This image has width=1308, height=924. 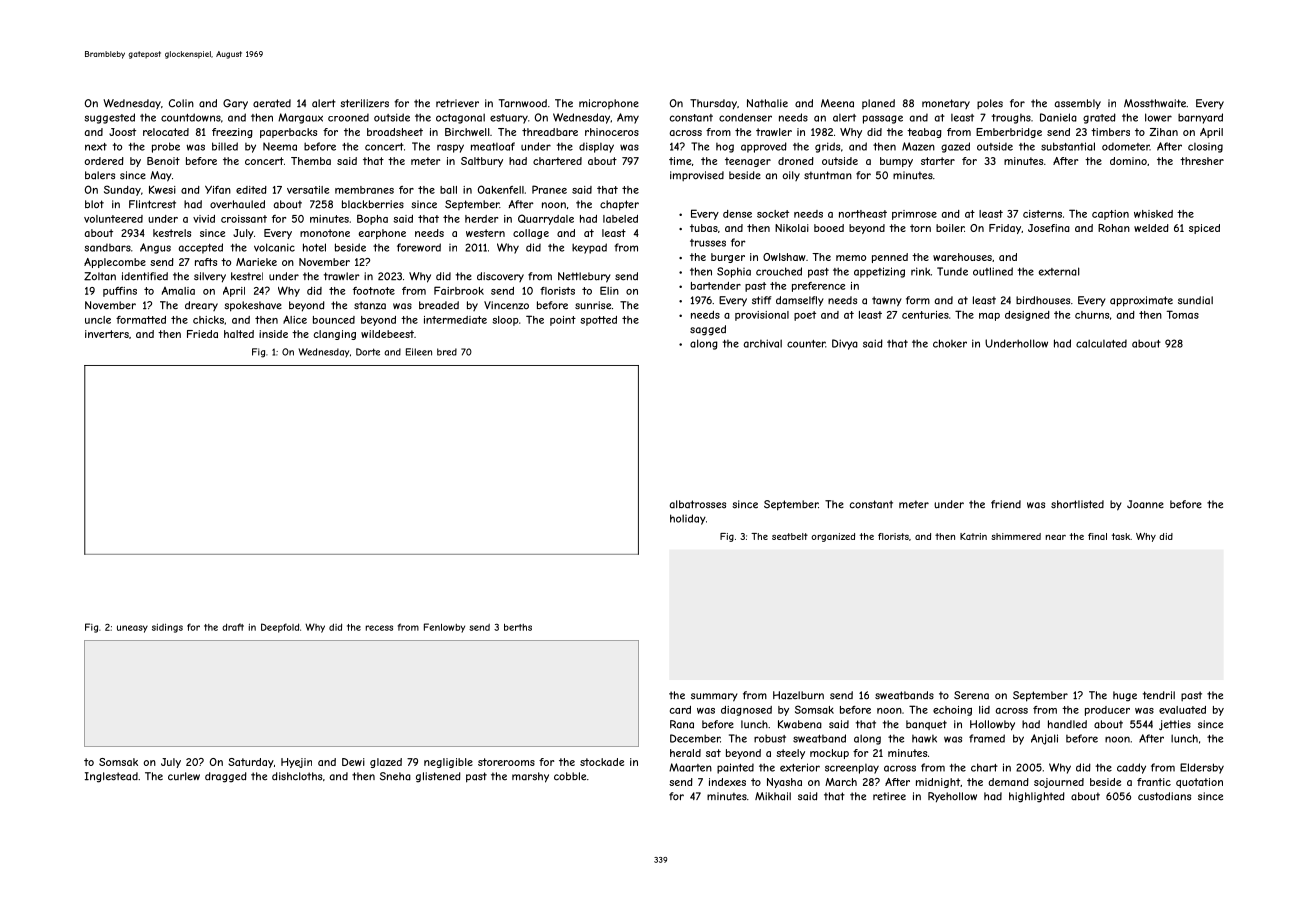 What do you see at coordinates (806, 344) in the image?
I see `counter` at bounding box center [806, 344].
